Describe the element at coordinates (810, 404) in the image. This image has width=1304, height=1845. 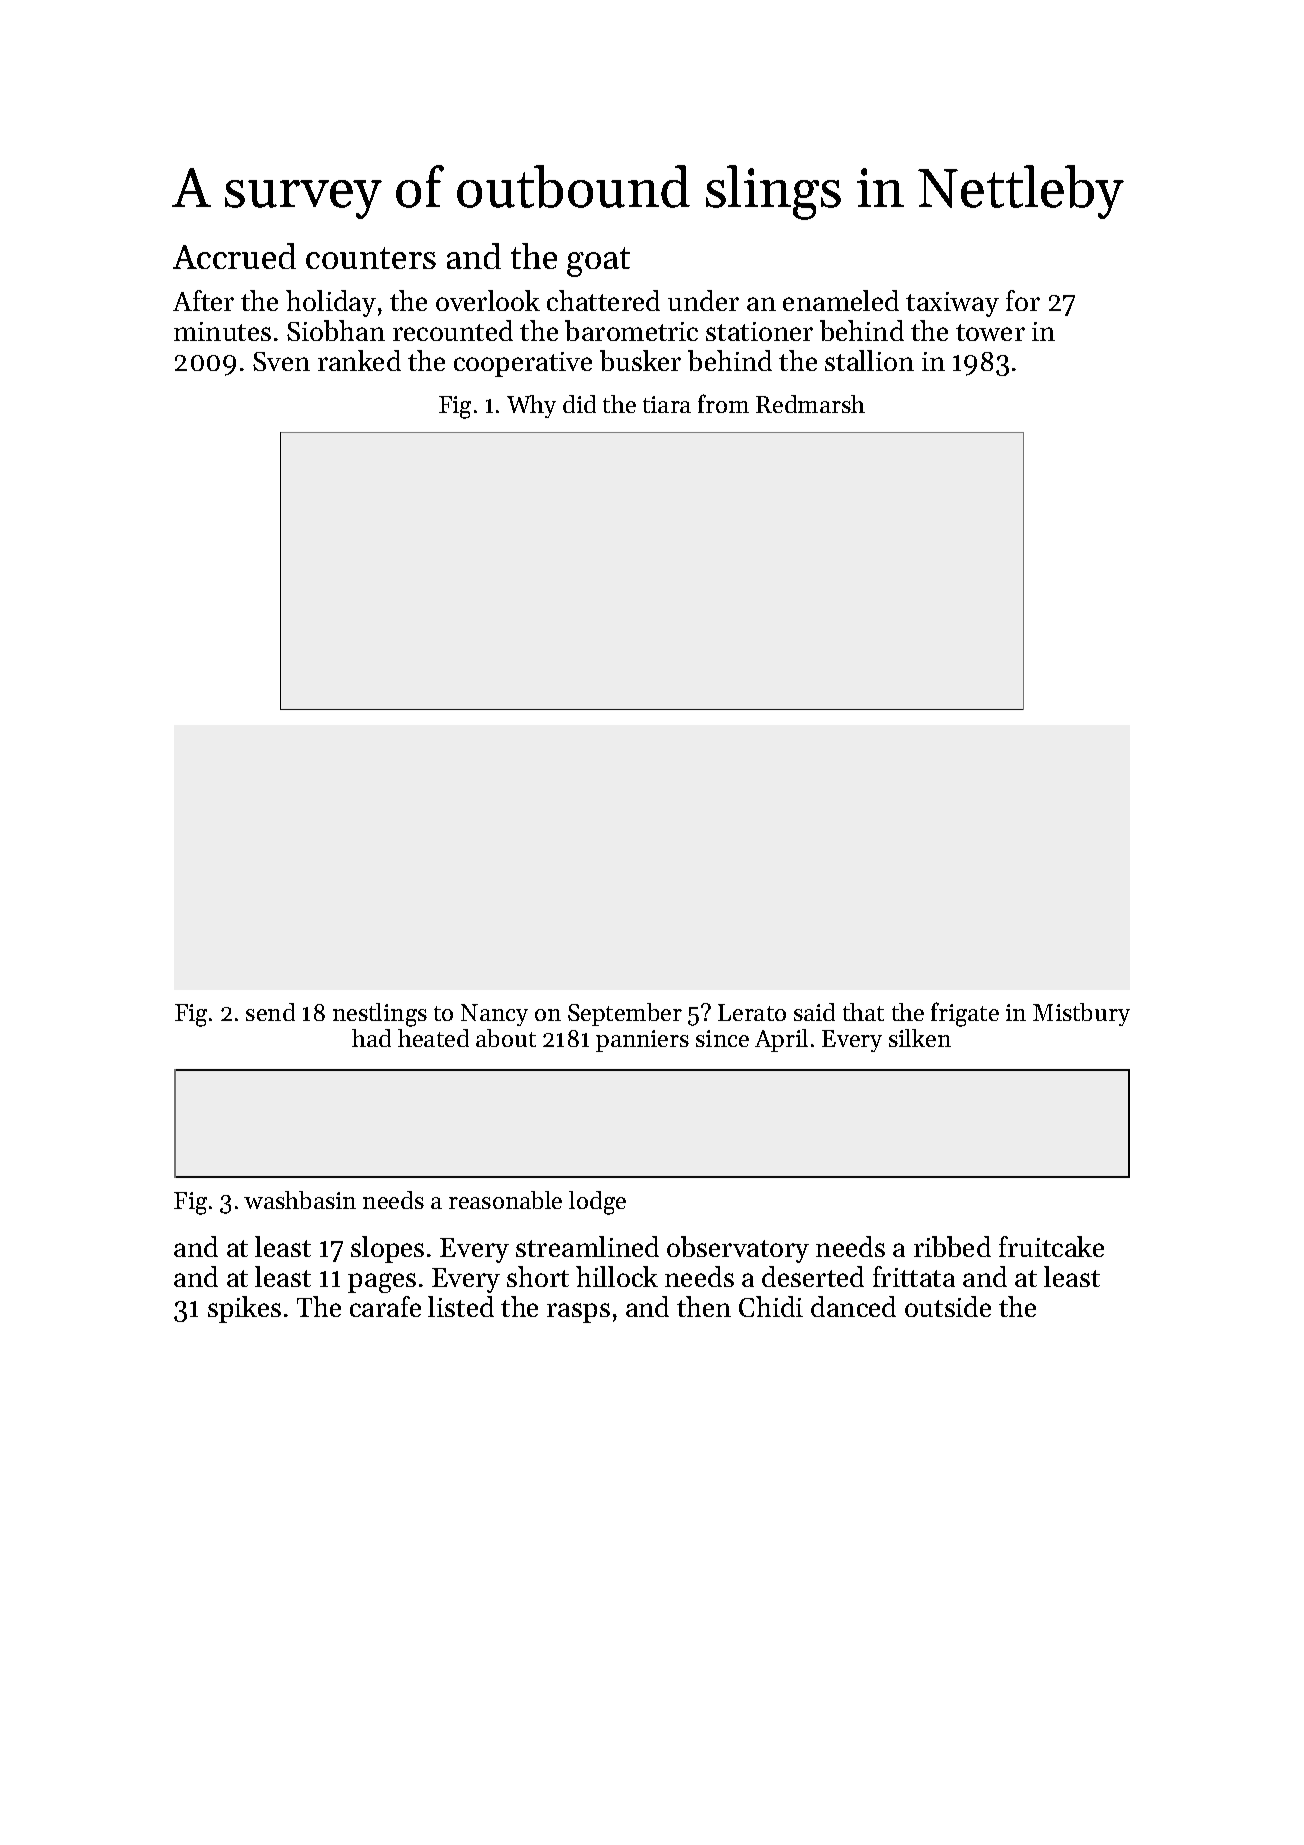
I see `Redmarsh` at that location.
